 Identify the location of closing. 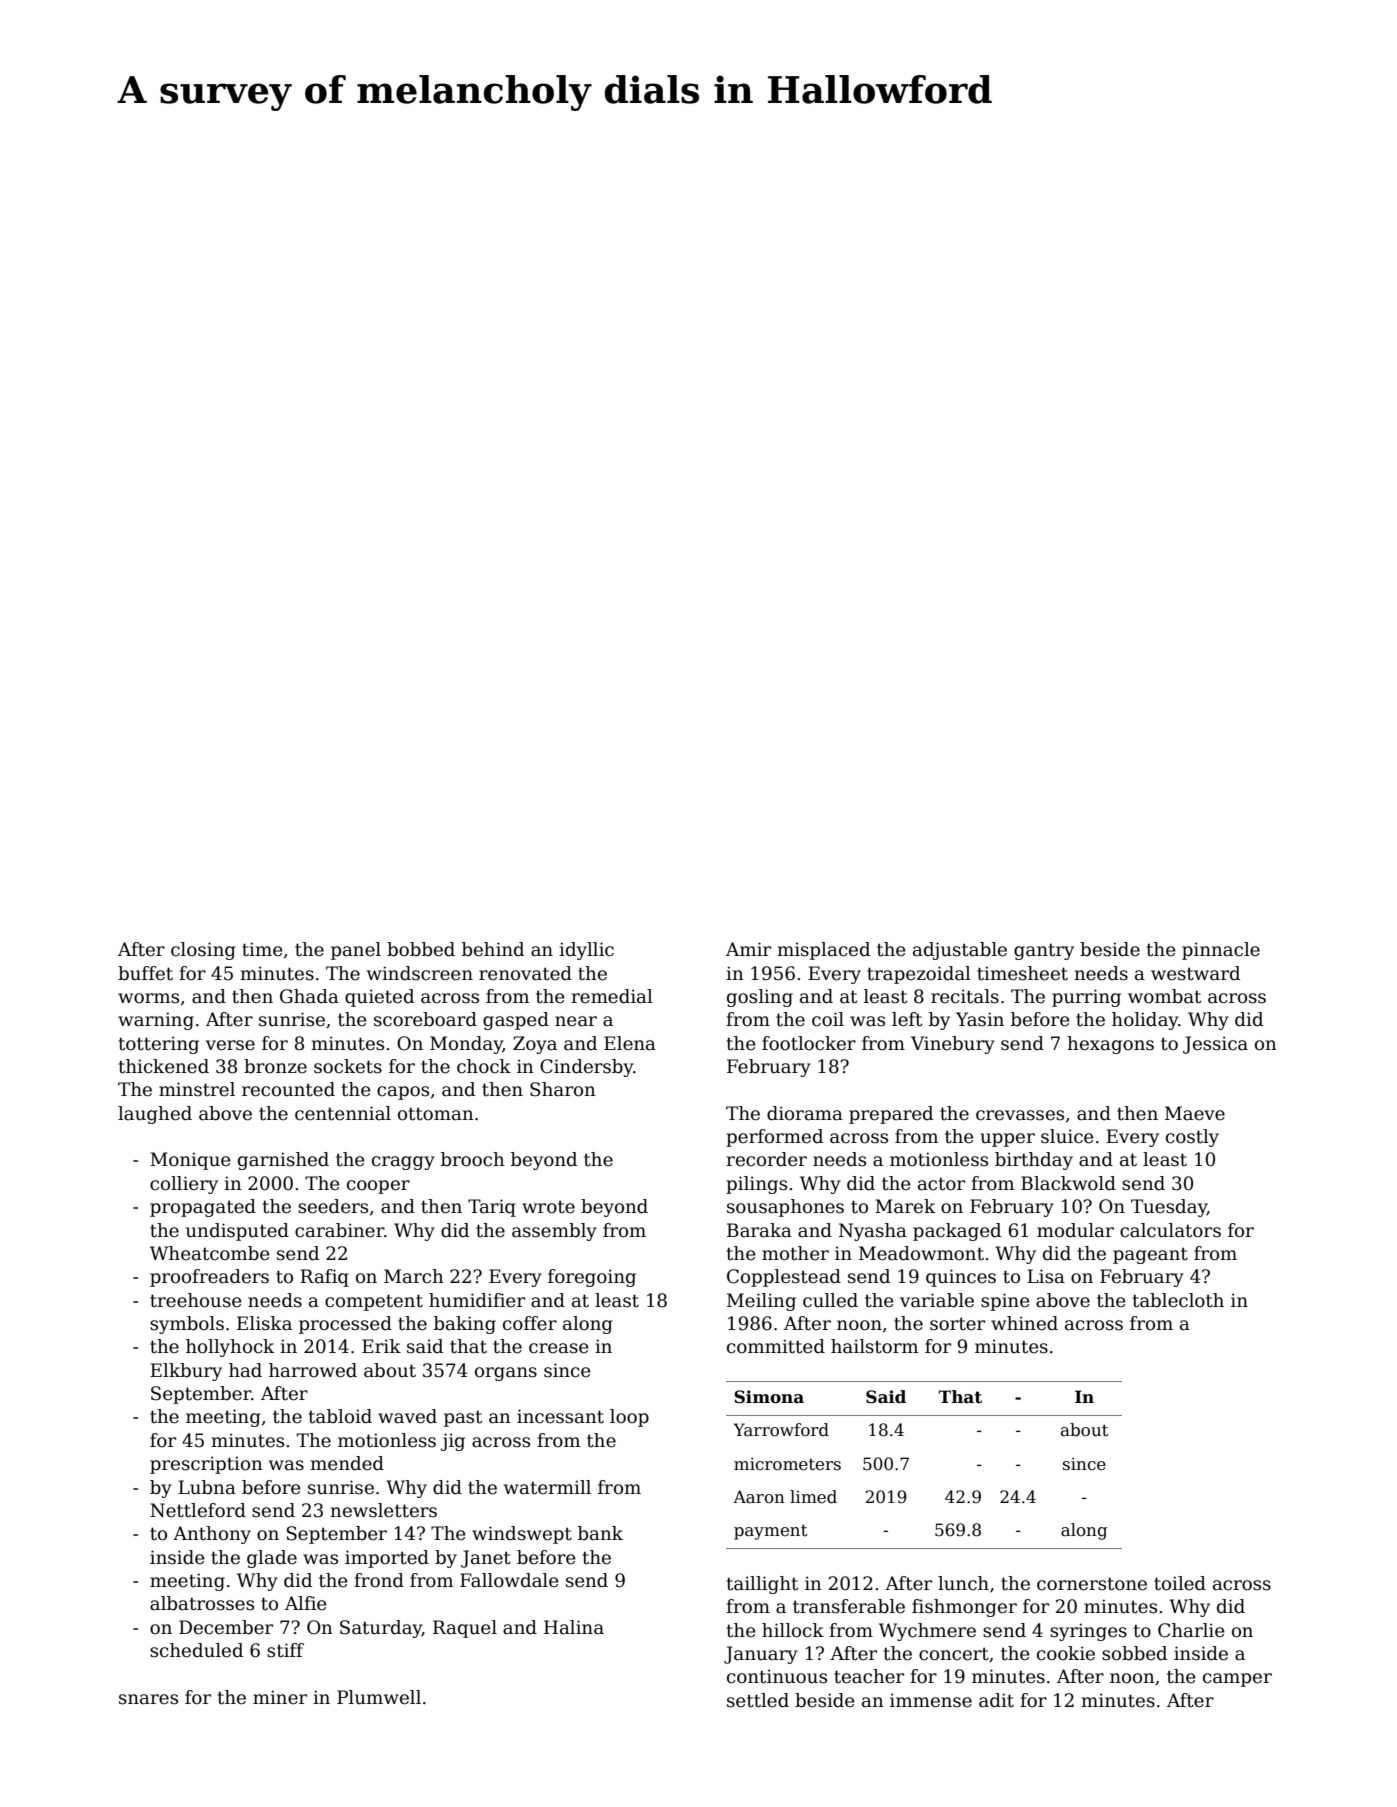
(203, 951).
